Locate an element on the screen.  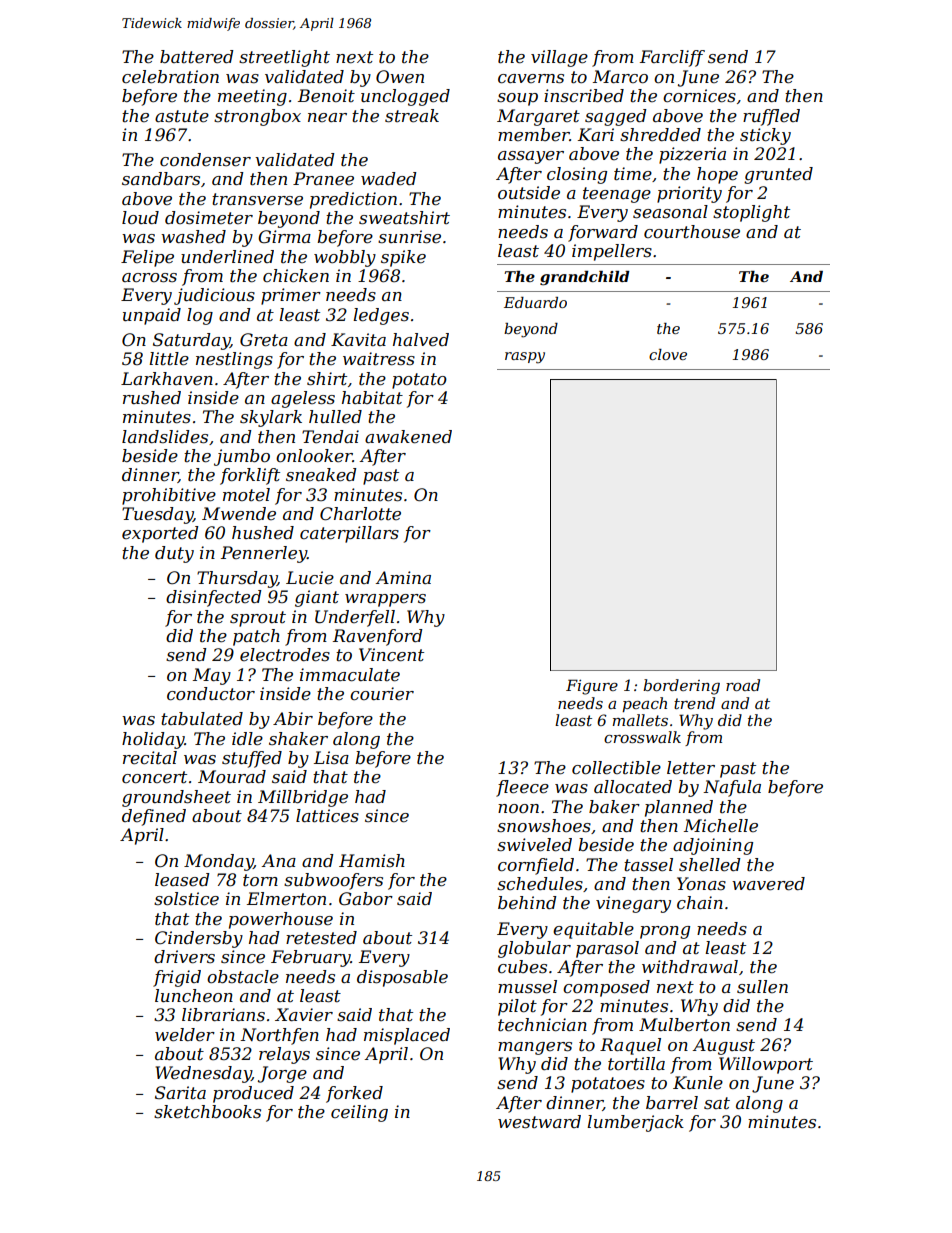
road is located at coordinates (743, 685).
